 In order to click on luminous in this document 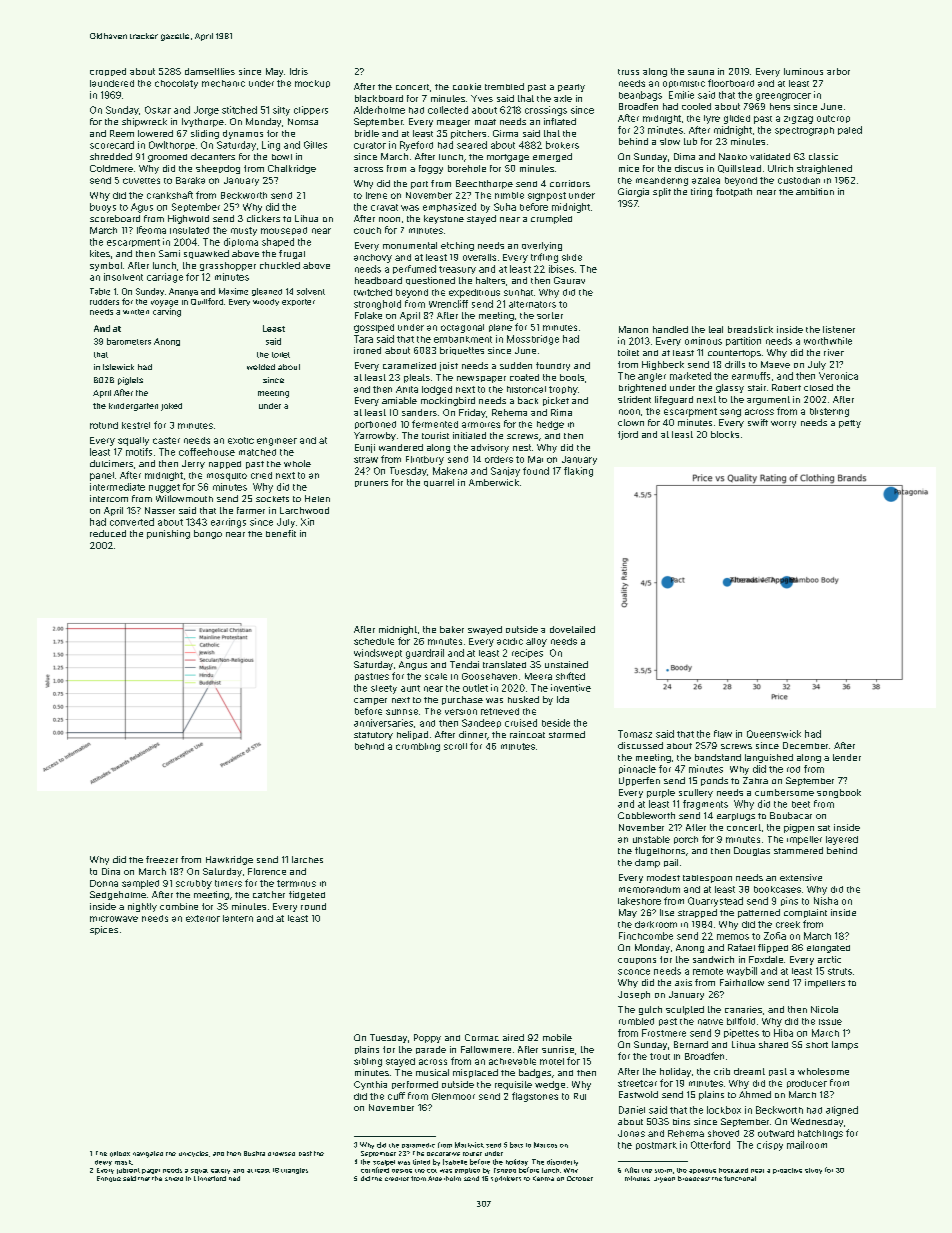, I will do `click(803, 71)`.
